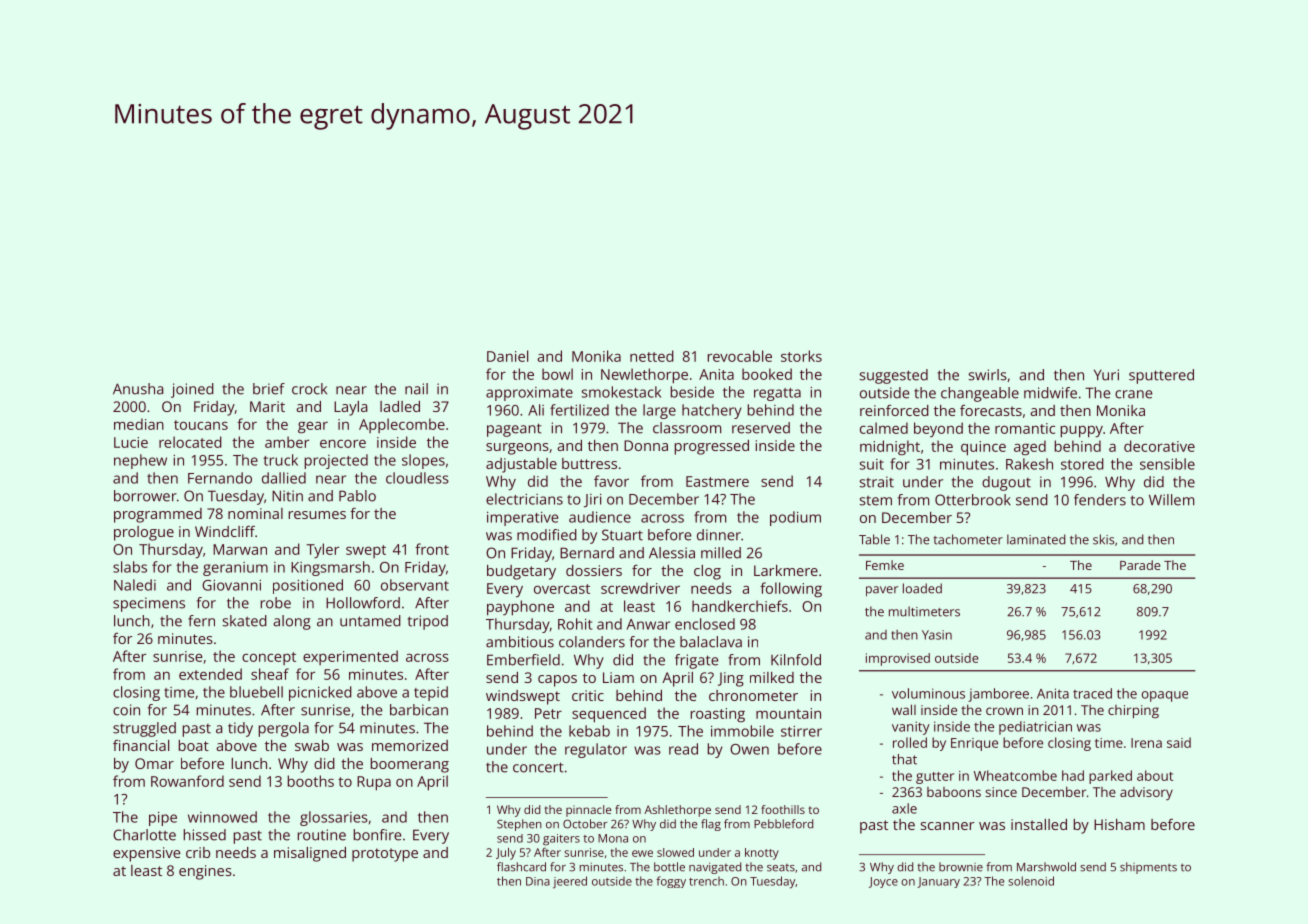 This screenshot has height=924, width=1308. Describe the element at coordinates (983, 448) in the screenshot. I see `quince` at that location.
